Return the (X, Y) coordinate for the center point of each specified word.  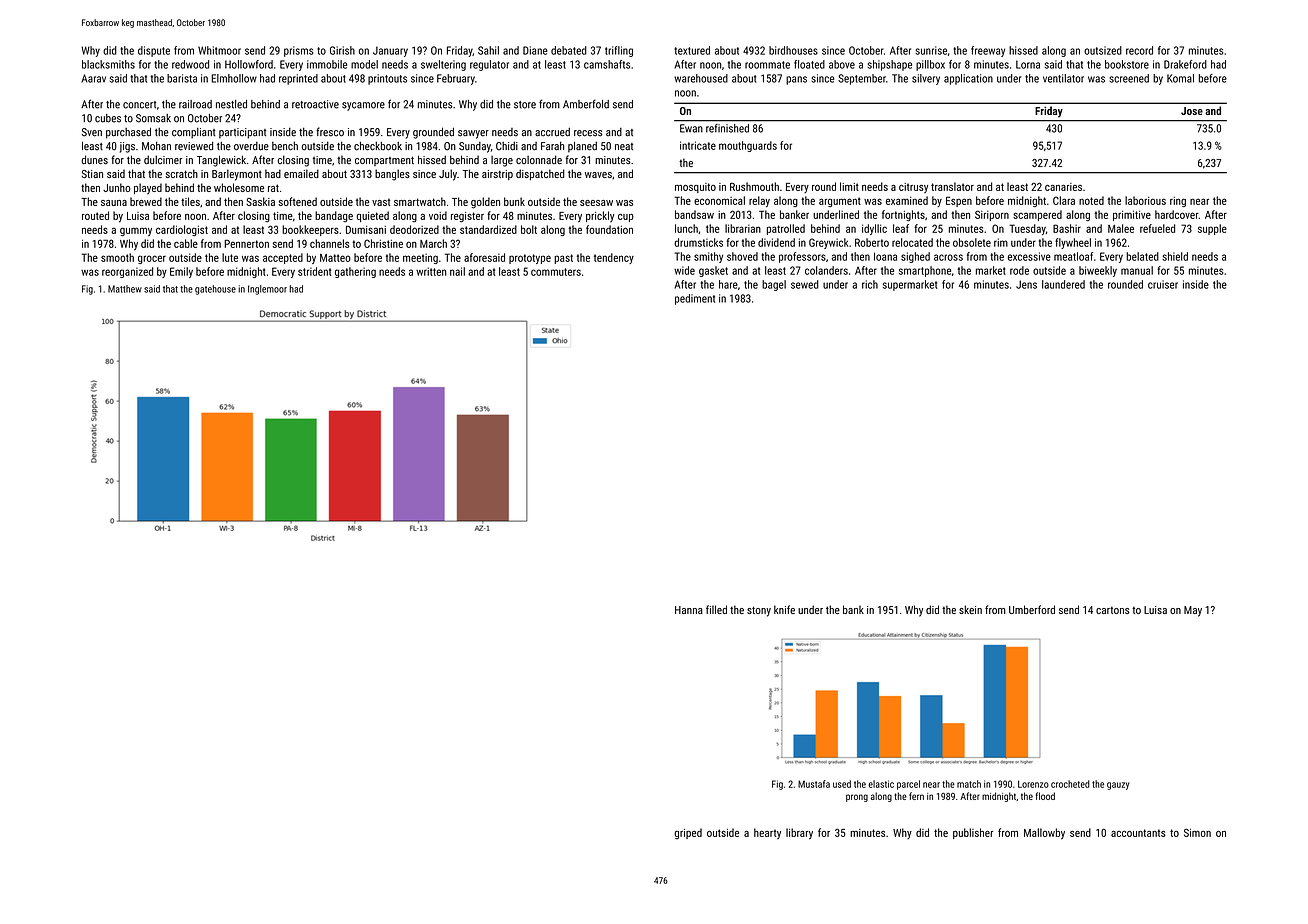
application (968, 79)
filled (716, 609)
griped (688, 834)
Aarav (93, 78)
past (563, 259)
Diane (535, 50)
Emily (181, 272)
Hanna (689, 610)
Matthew (125, 289)
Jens (1026, 284)
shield (1175, 256)
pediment (695, 299)
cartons (1113, 610)
